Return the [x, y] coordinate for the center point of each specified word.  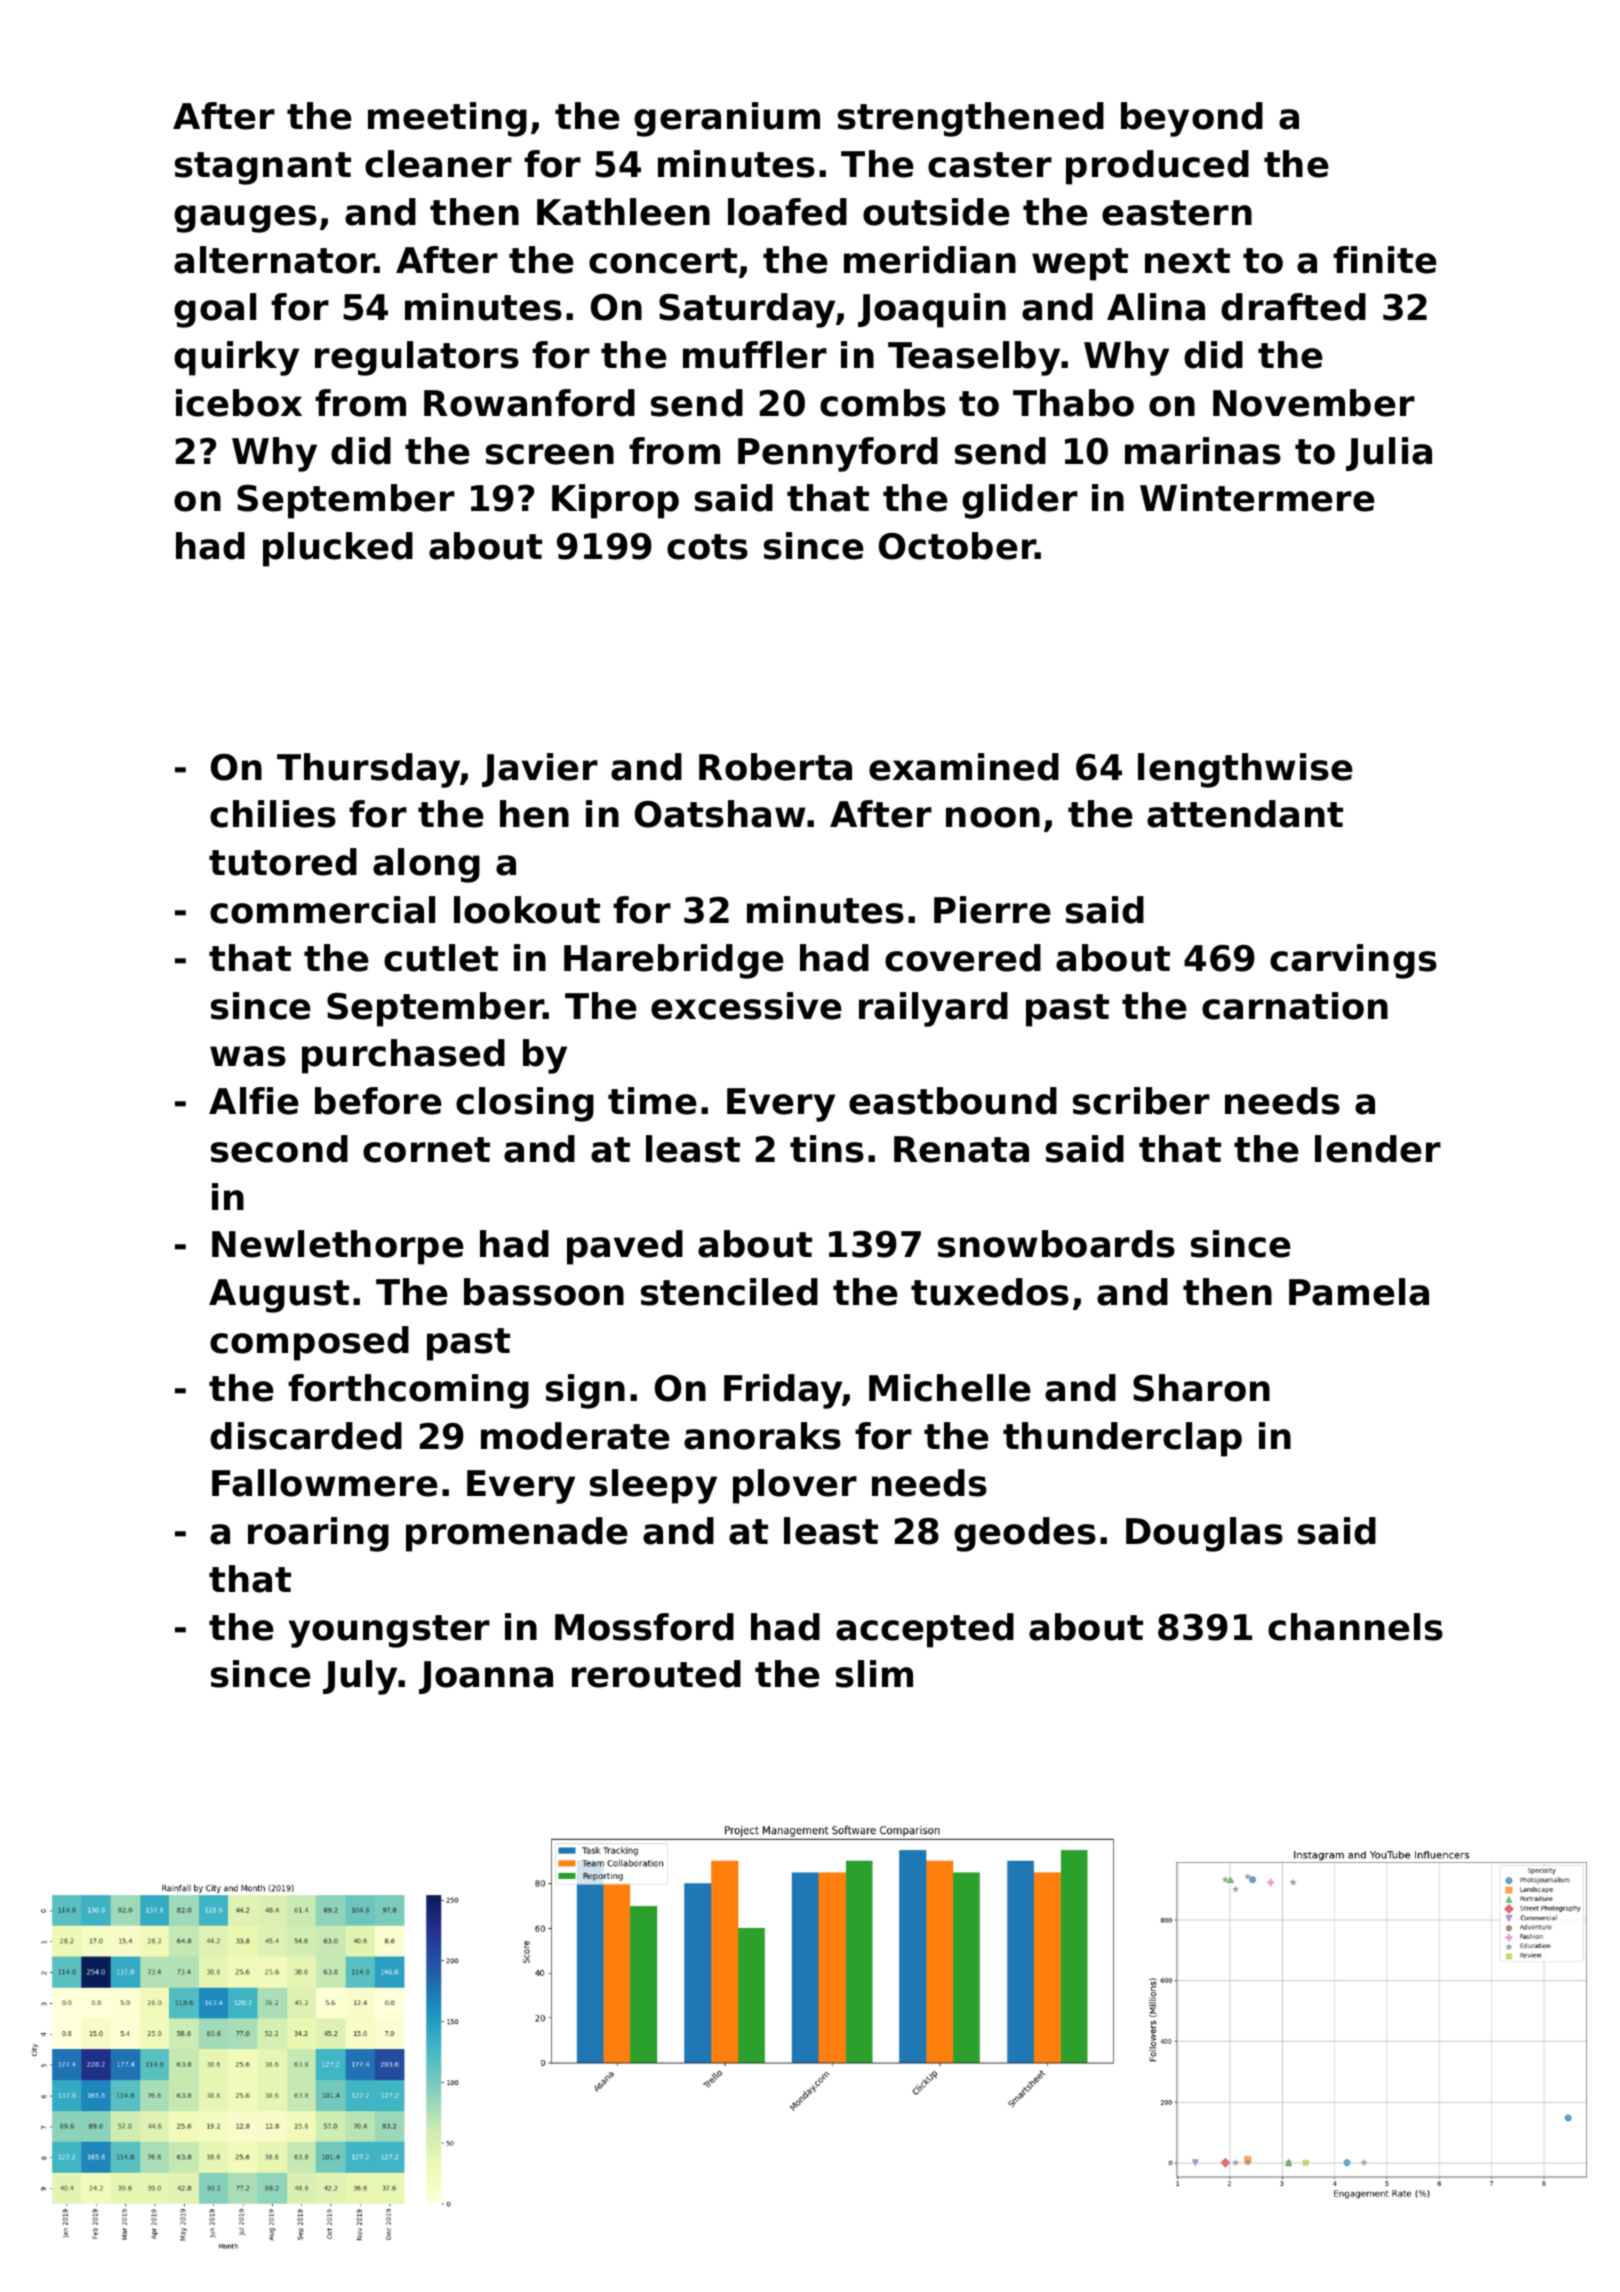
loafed [787, 212]
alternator [274, 260]
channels [1355, 1627]
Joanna [486, 1677]
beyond [1192, 119]
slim [874, 1674]
